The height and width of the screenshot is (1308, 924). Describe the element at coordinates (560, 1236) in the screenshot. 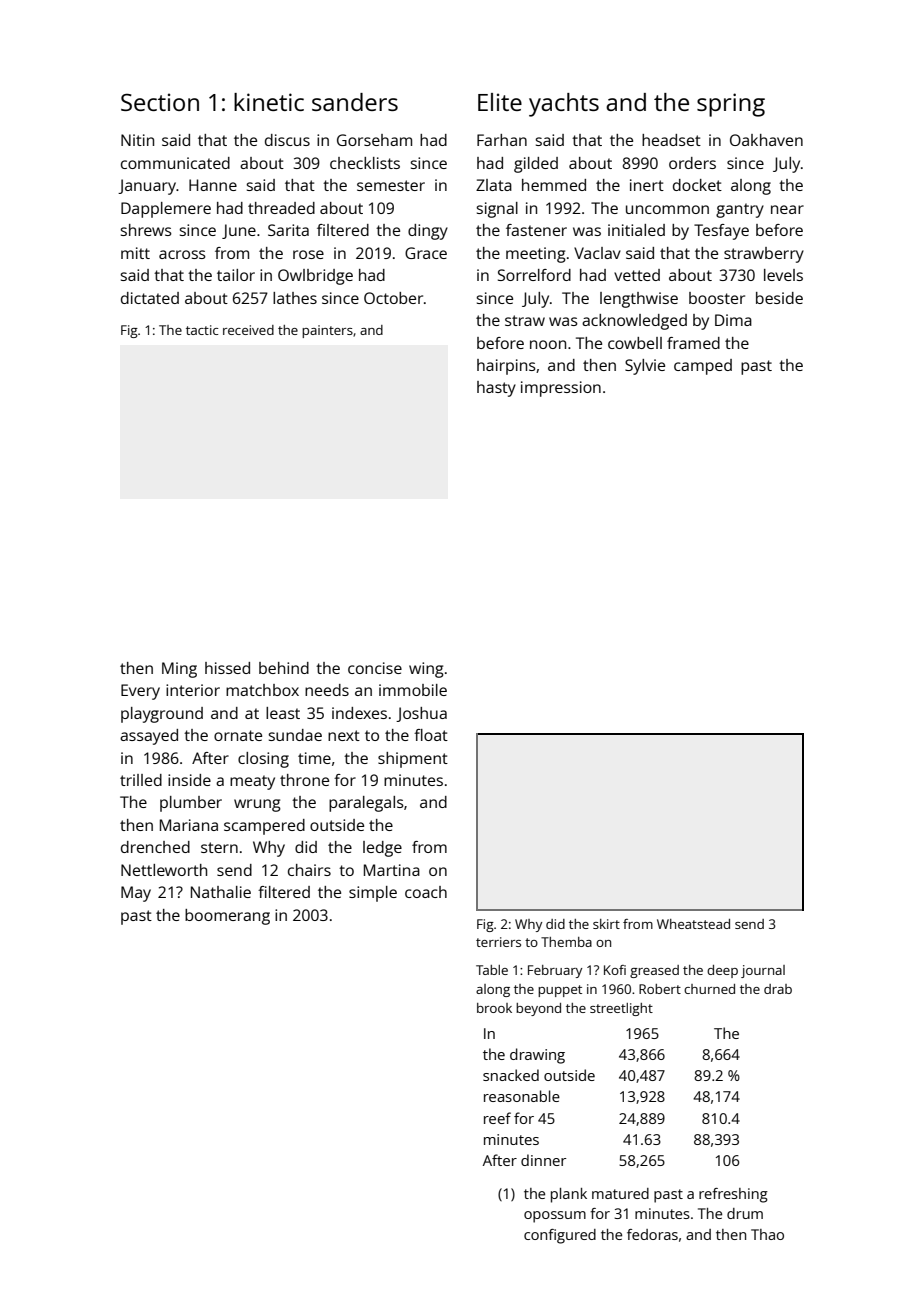

I see `configured` at that location.
